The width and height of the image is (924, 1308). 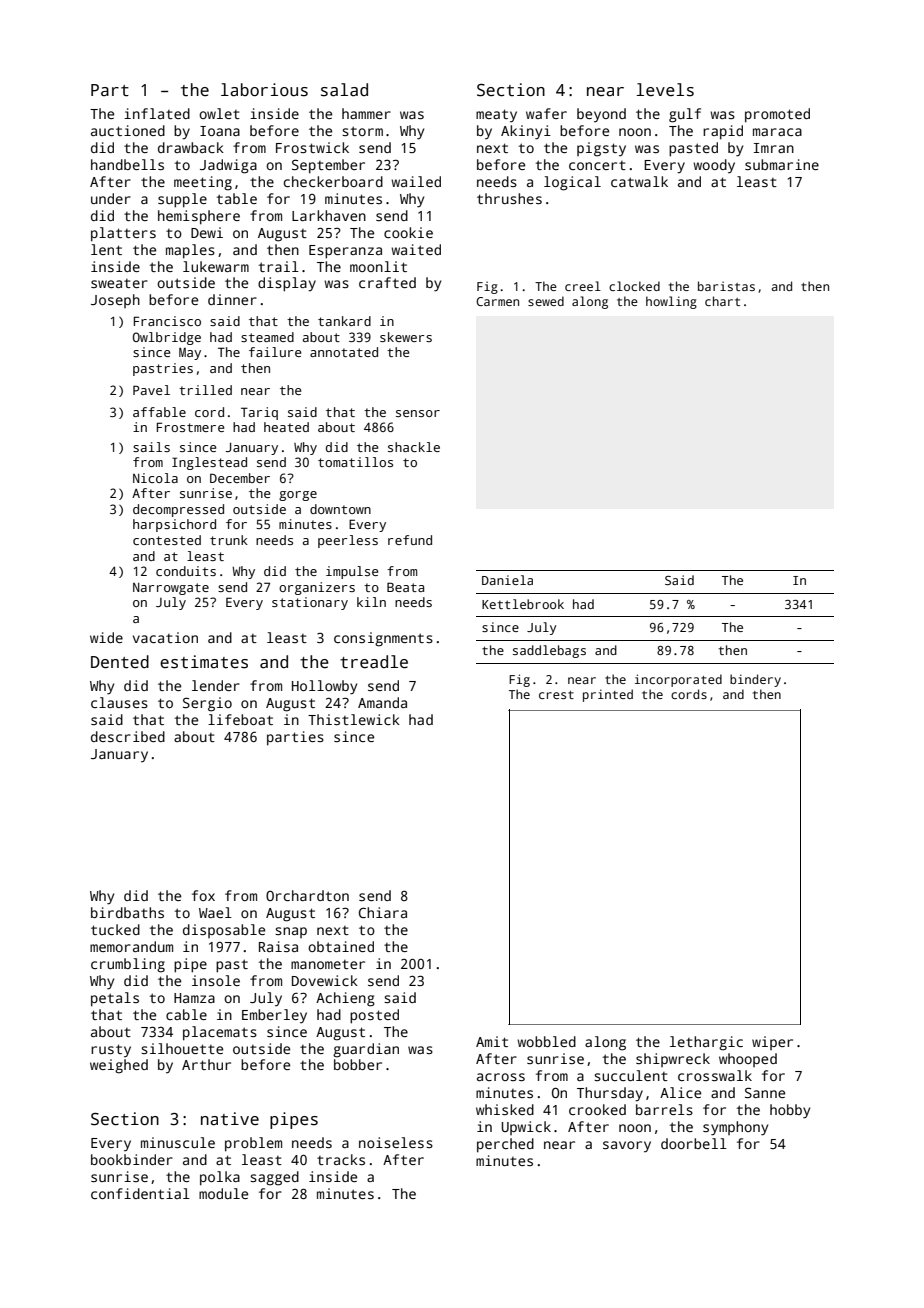 I want to click on meeting, so click(x=203, y=183).
